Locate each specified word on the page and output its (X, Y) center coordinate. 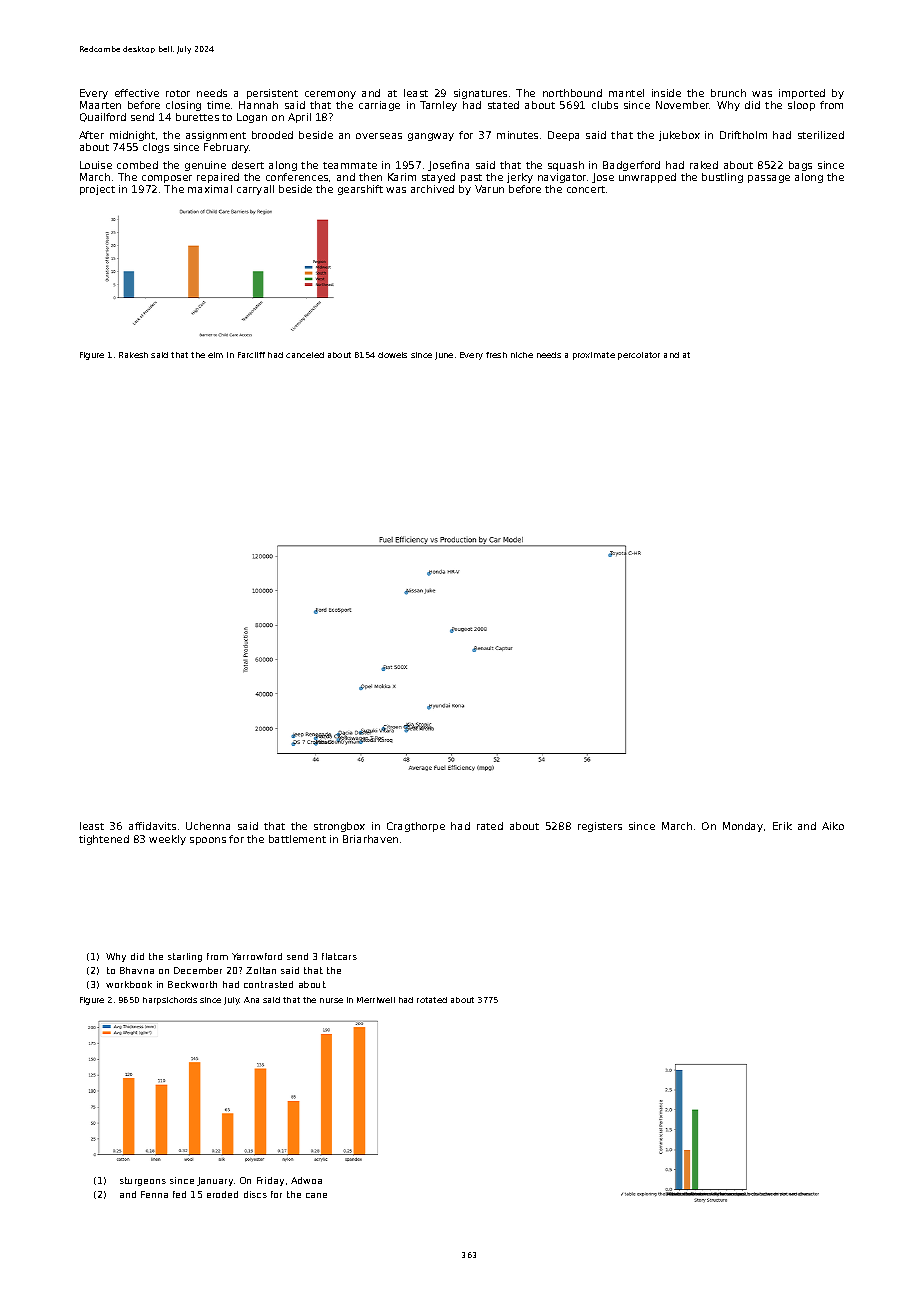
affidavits (152, 826)
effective (137, 93)
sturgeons (143, 1181)
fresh (496, 355)
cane (316, 1195)
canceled (305, 355)
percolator (639, 356)
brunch (728, 93)
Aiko (833, 826)
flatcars (339, 956)
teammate (350, 165)
